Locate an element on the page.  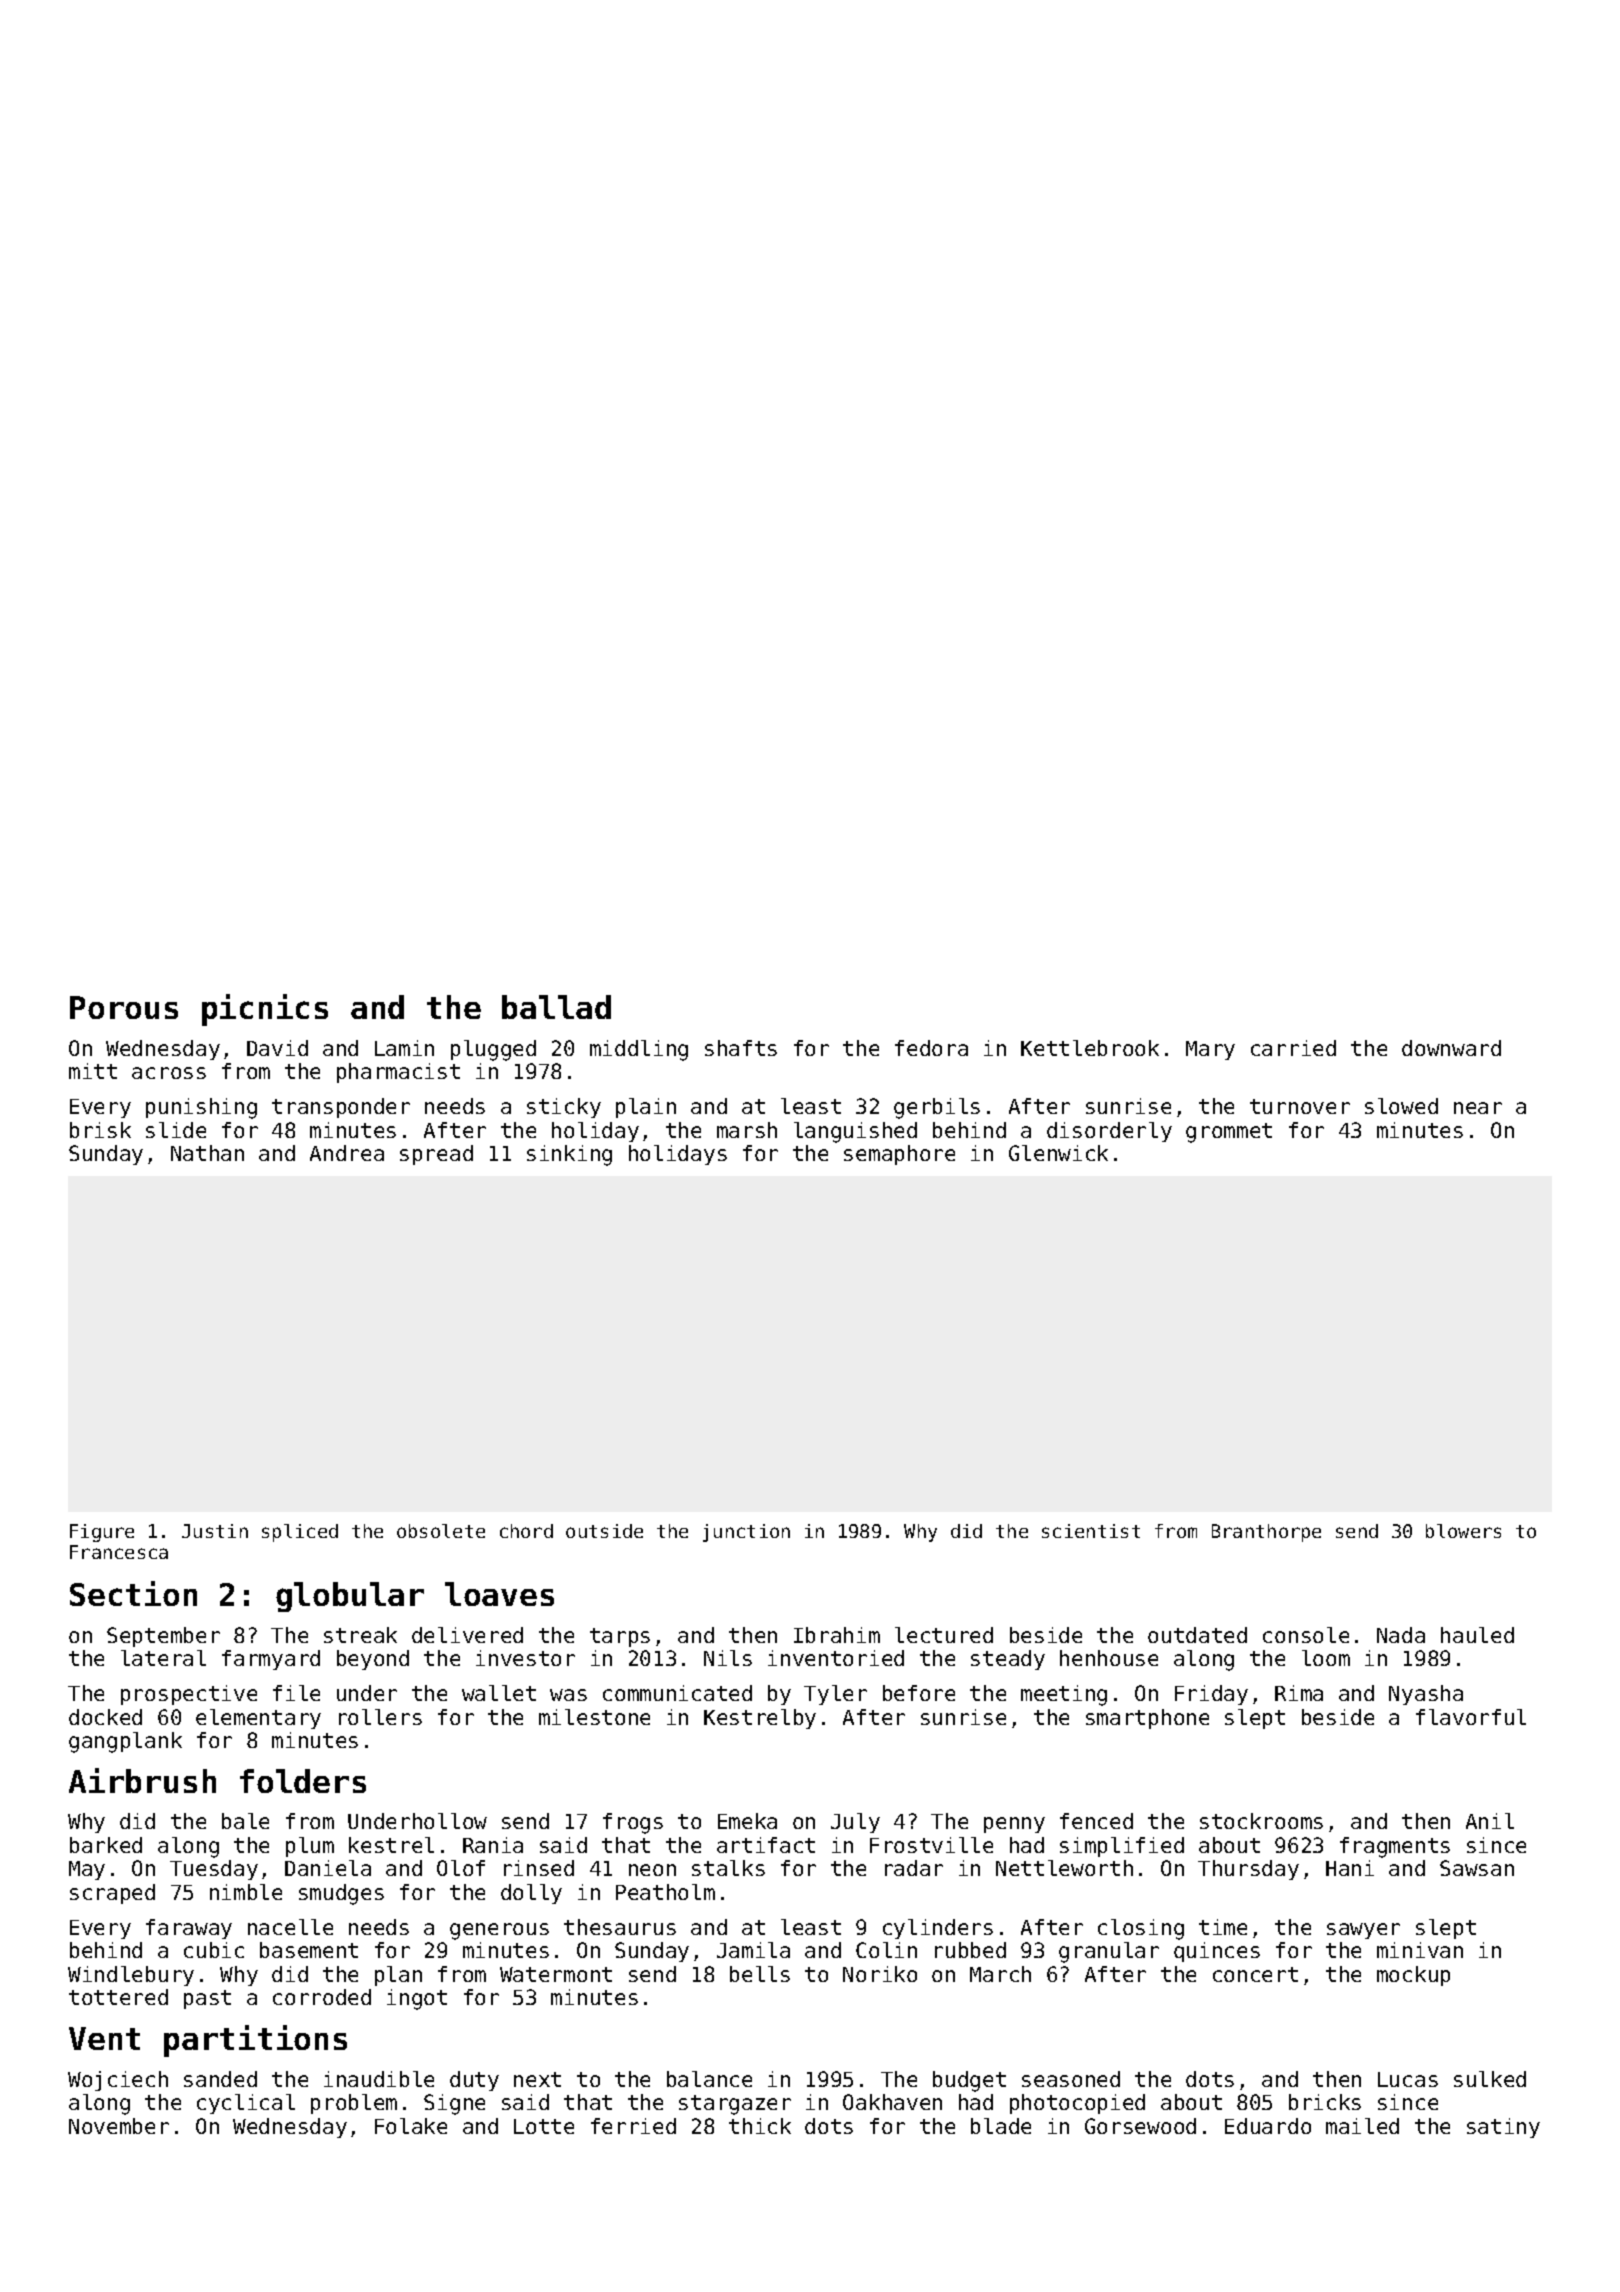
shafts is located at coordinates (741, 1048).
